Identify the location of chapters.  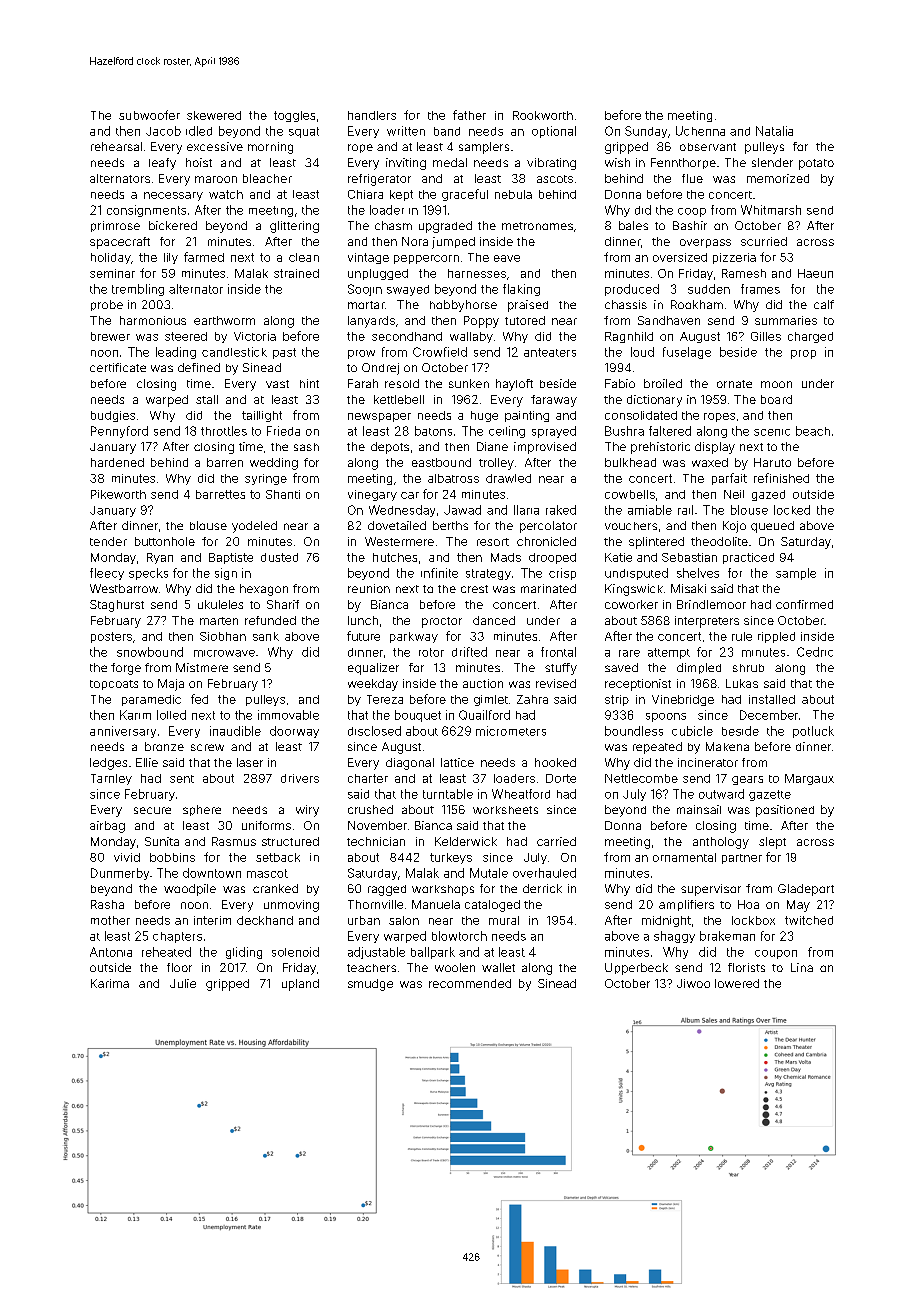
(177, 937).
